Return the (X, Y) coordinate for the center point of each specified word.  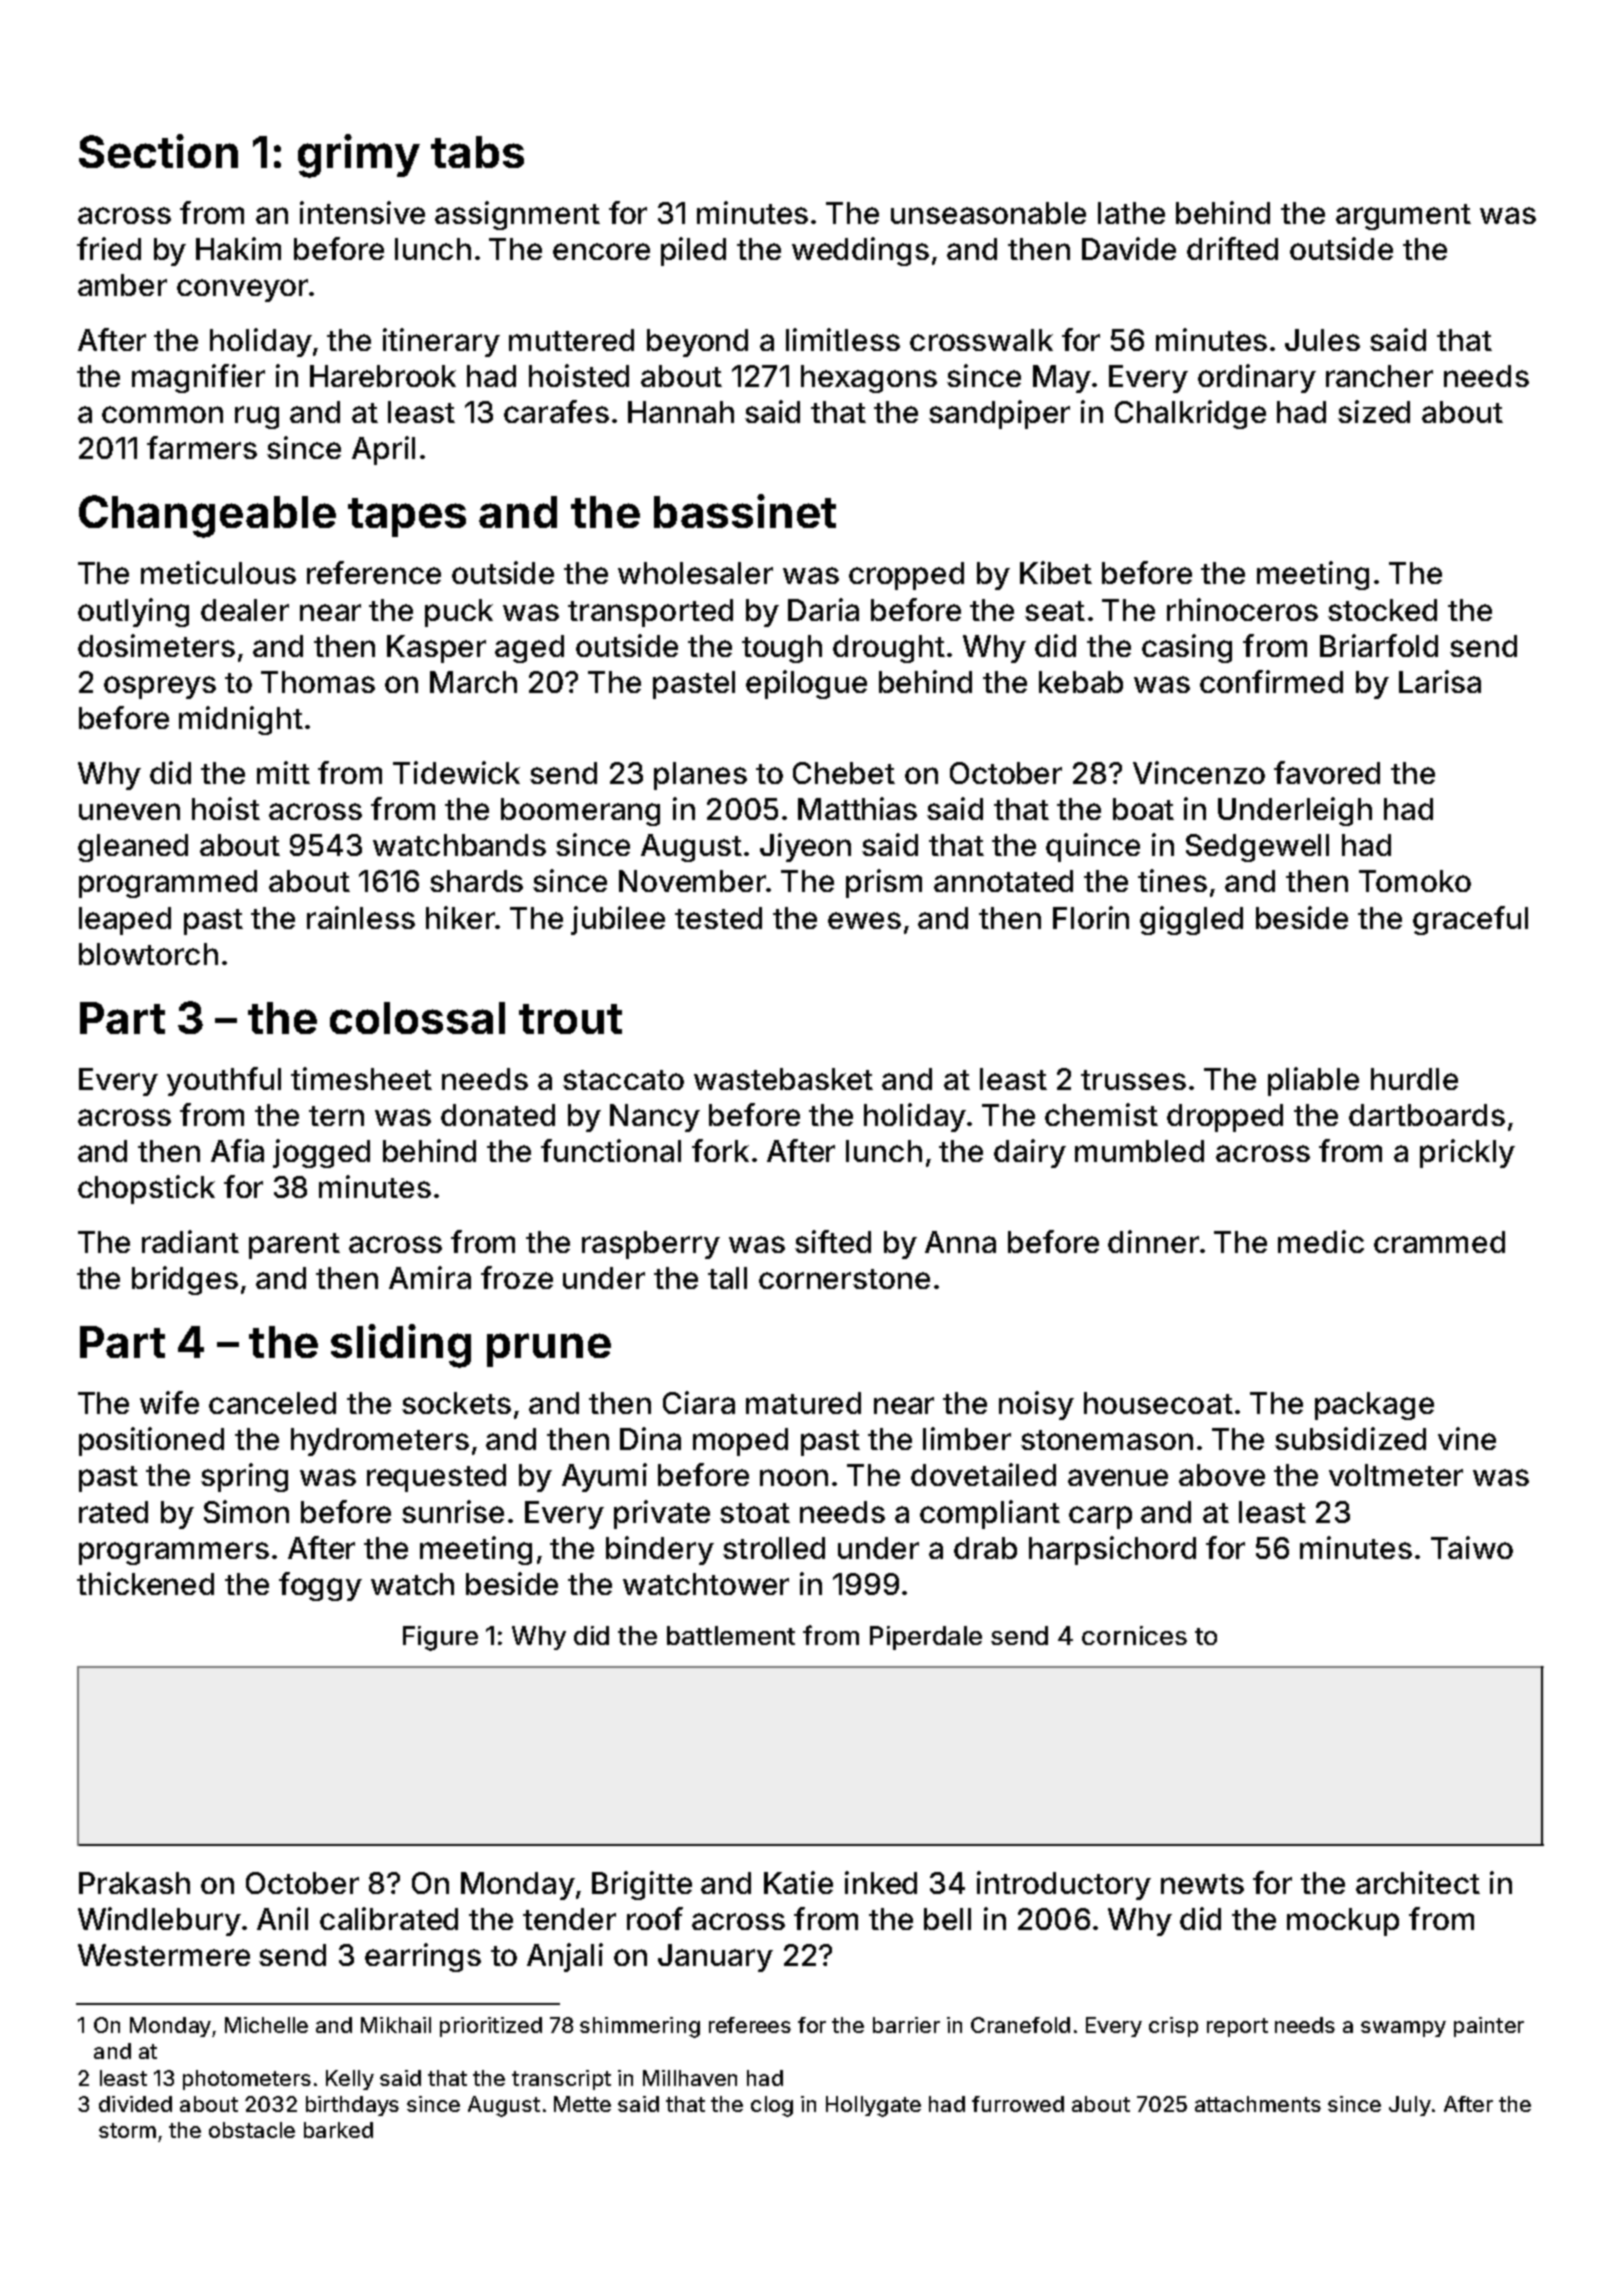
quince (1093, 847)
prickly (1467, 1153)
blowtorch (148, 954)
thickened (145, 1583)
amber (122, 285)
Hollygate (873, 2106)
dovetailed (983, 1474)
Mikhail (396, 2025)
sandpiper (999, 414)
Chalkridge (1190, 414)
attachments (1258, 2104)
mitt (283, 772)
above (1222, 1475)
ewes (864, 920)
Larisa (1440, 681)
